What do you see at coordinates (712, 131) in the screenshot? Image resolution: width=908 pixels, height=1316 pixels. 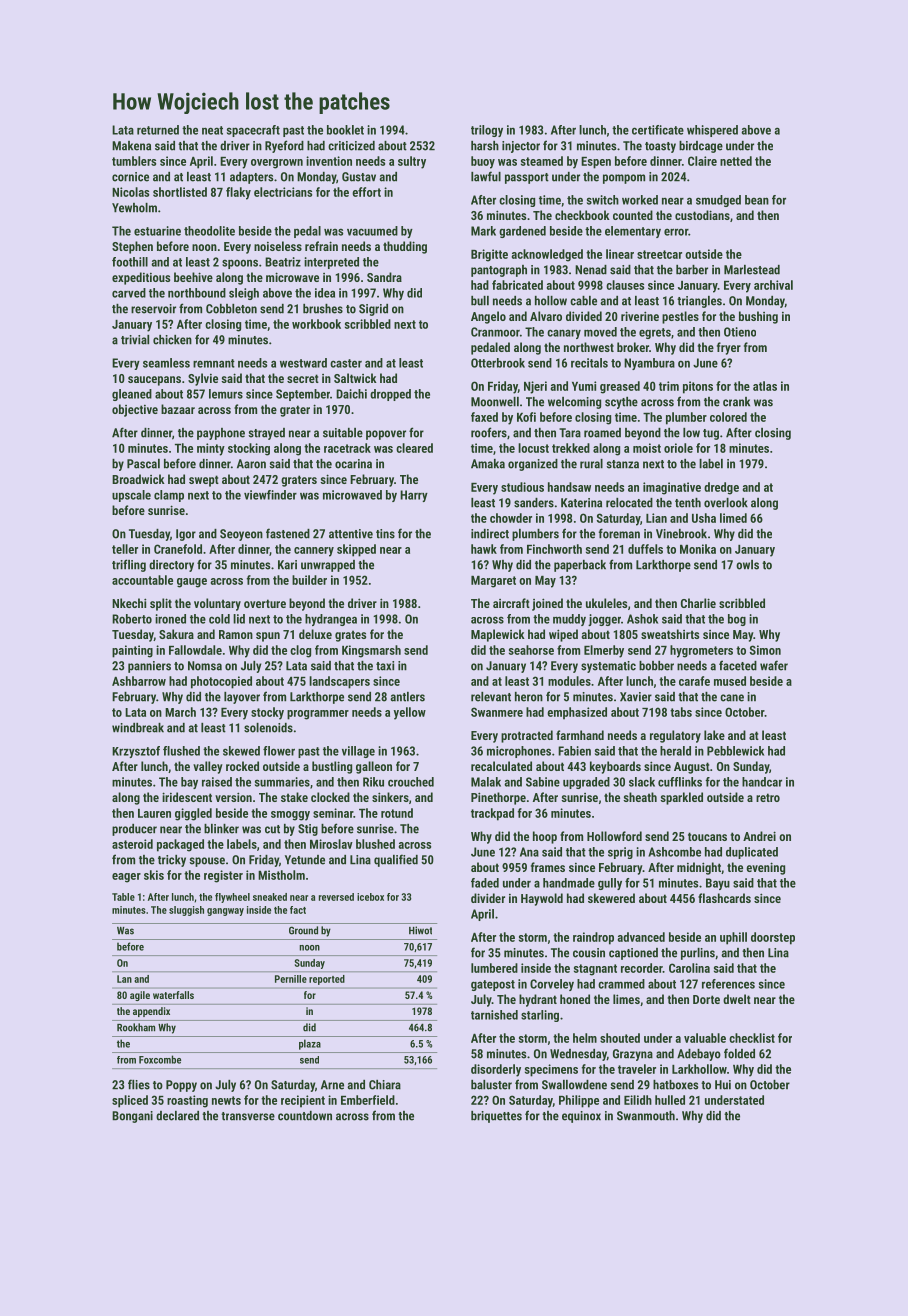 I see `whispered` at bounding box center [712, 131].
